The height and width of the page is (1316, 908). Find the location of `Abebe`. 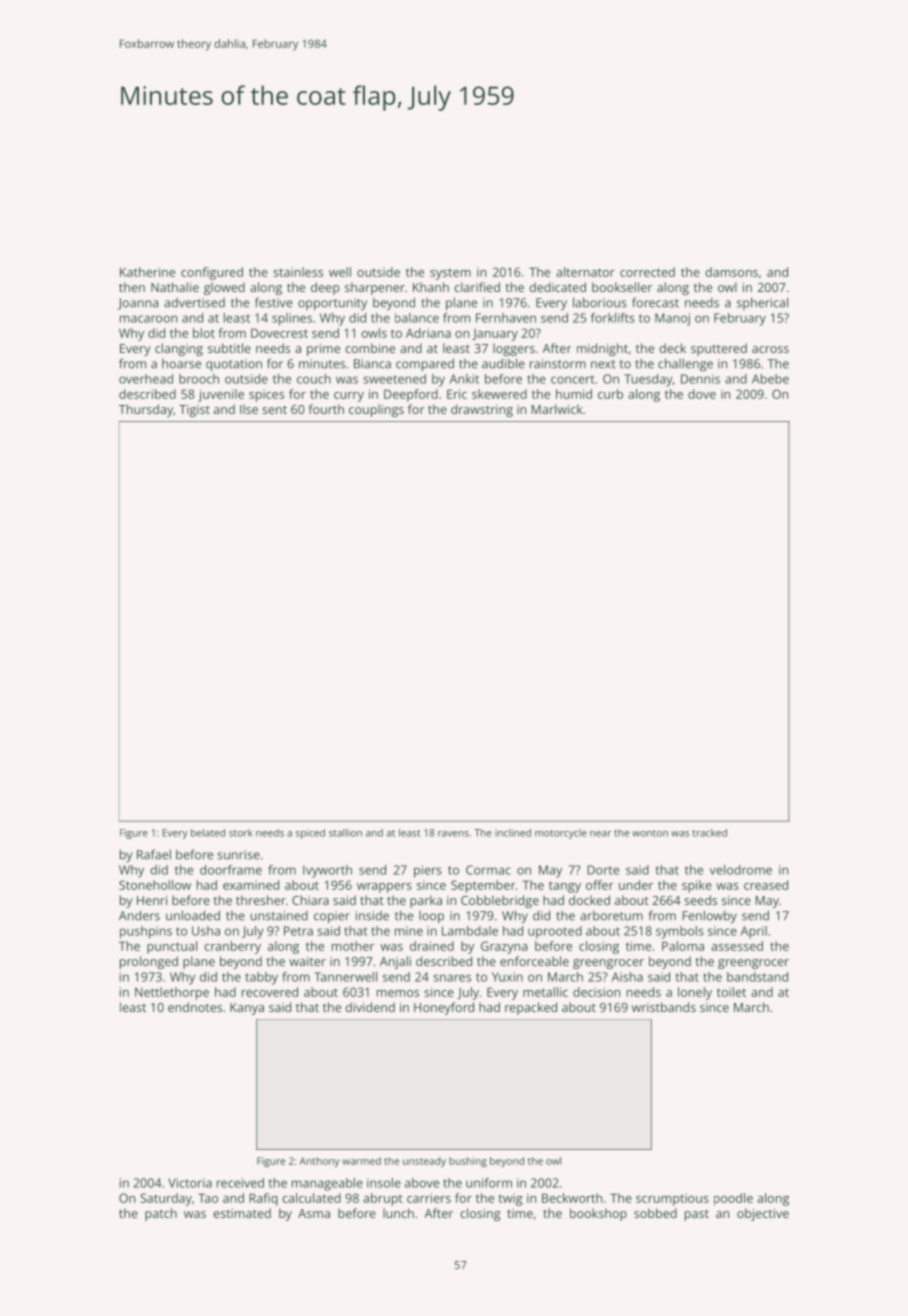

Abebe is located at coordinates (770, 379).
